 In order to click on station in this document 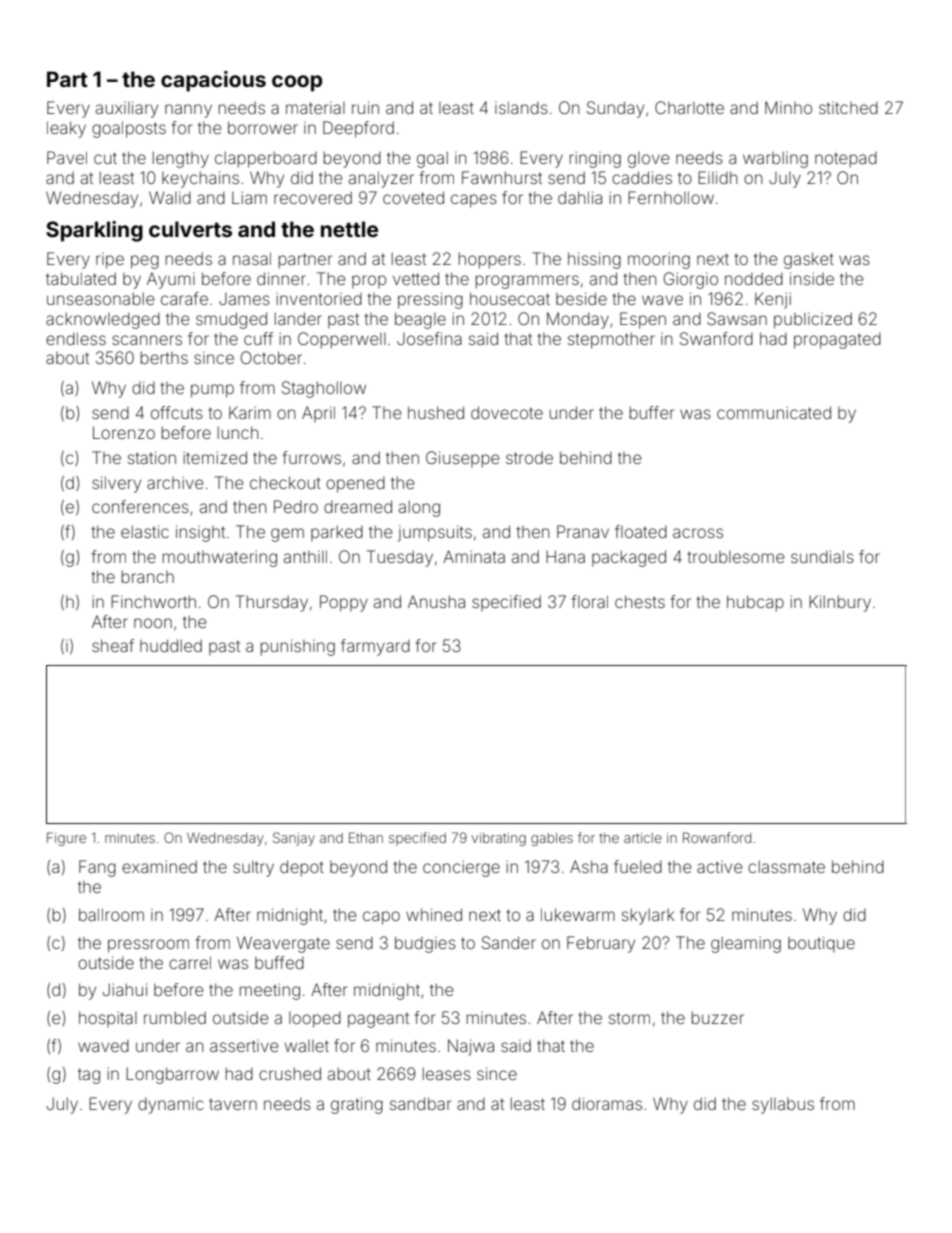, I will do `click(152, 457)`.
